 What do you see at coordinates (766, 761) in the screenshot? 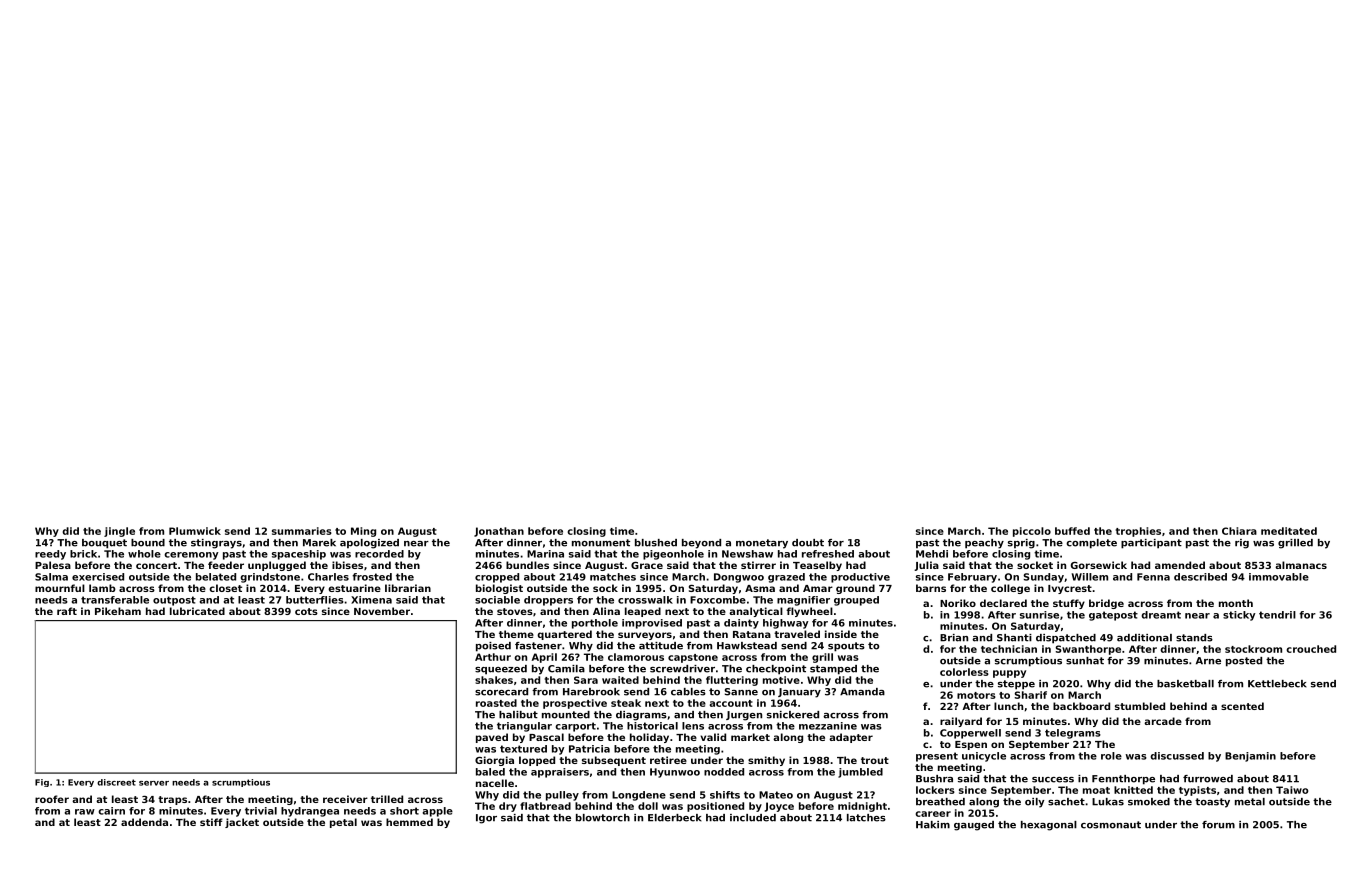
I see `smithy` at bounding box center [766, 761].
